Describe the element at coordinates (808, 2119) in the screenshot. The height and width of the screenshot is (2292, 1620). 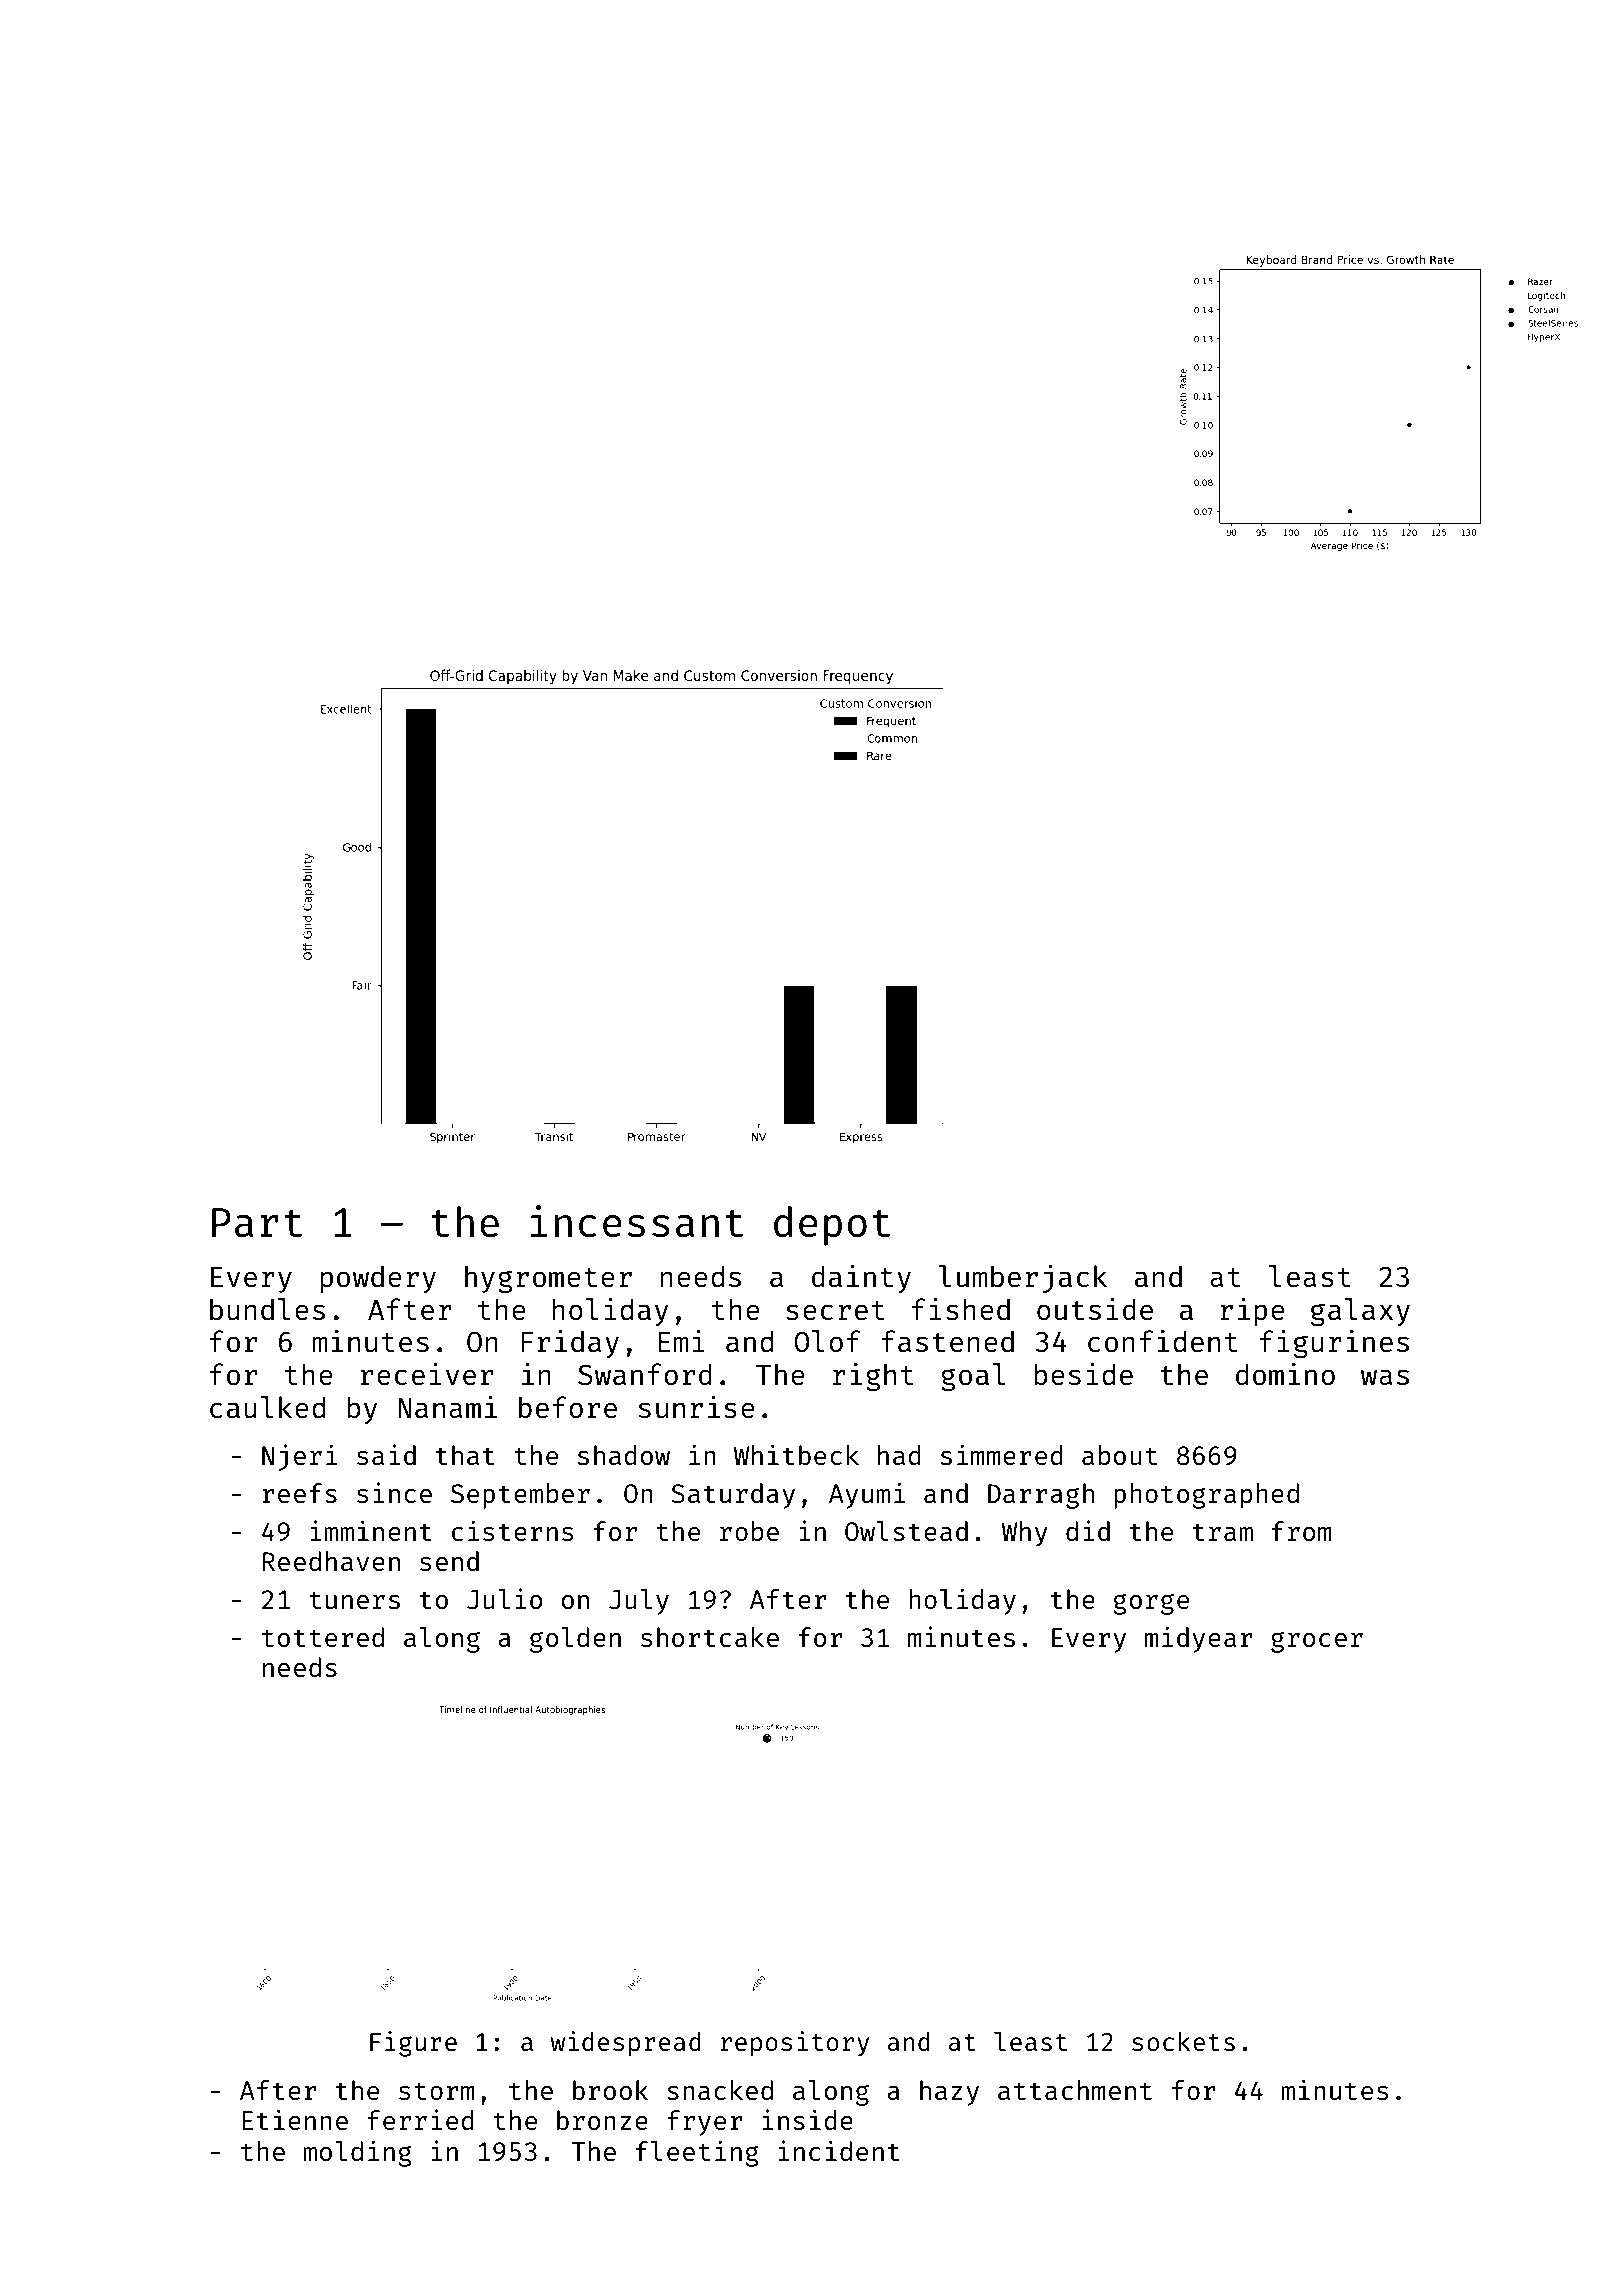
I see `inside` at that location.
